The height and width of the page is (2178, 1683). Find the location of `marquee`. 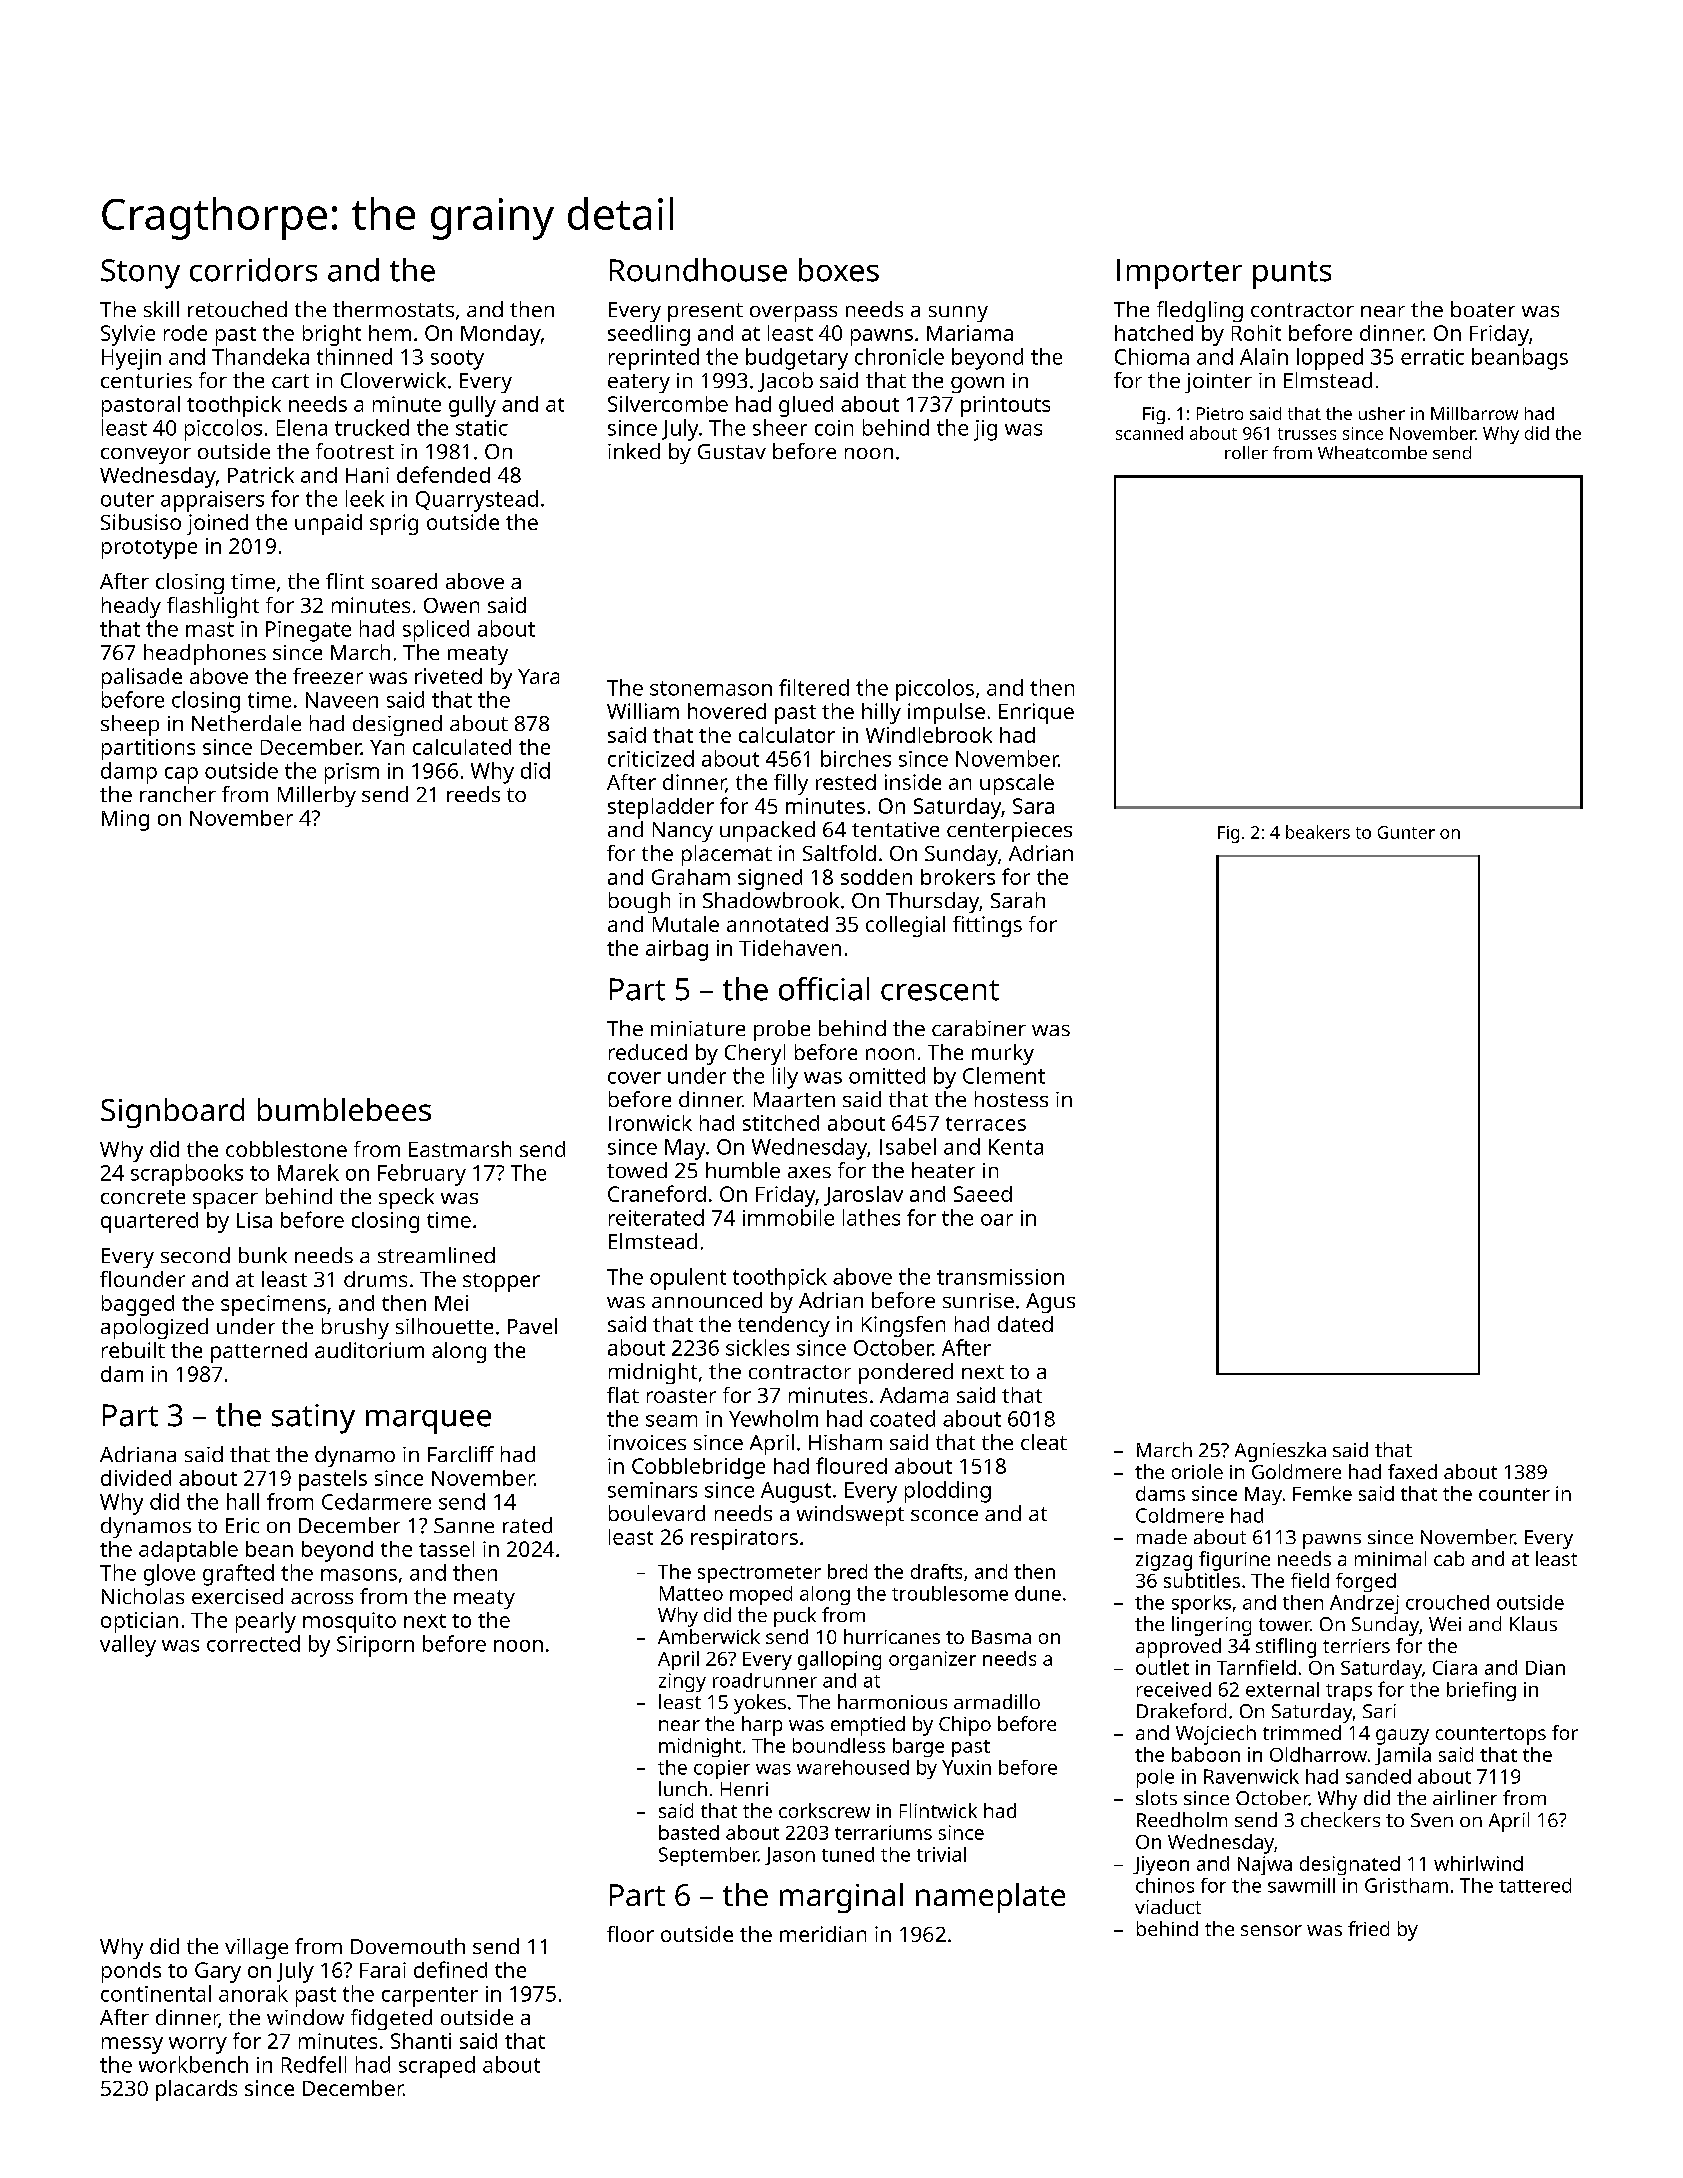

marquee is located at coordinates (428, 1422).
